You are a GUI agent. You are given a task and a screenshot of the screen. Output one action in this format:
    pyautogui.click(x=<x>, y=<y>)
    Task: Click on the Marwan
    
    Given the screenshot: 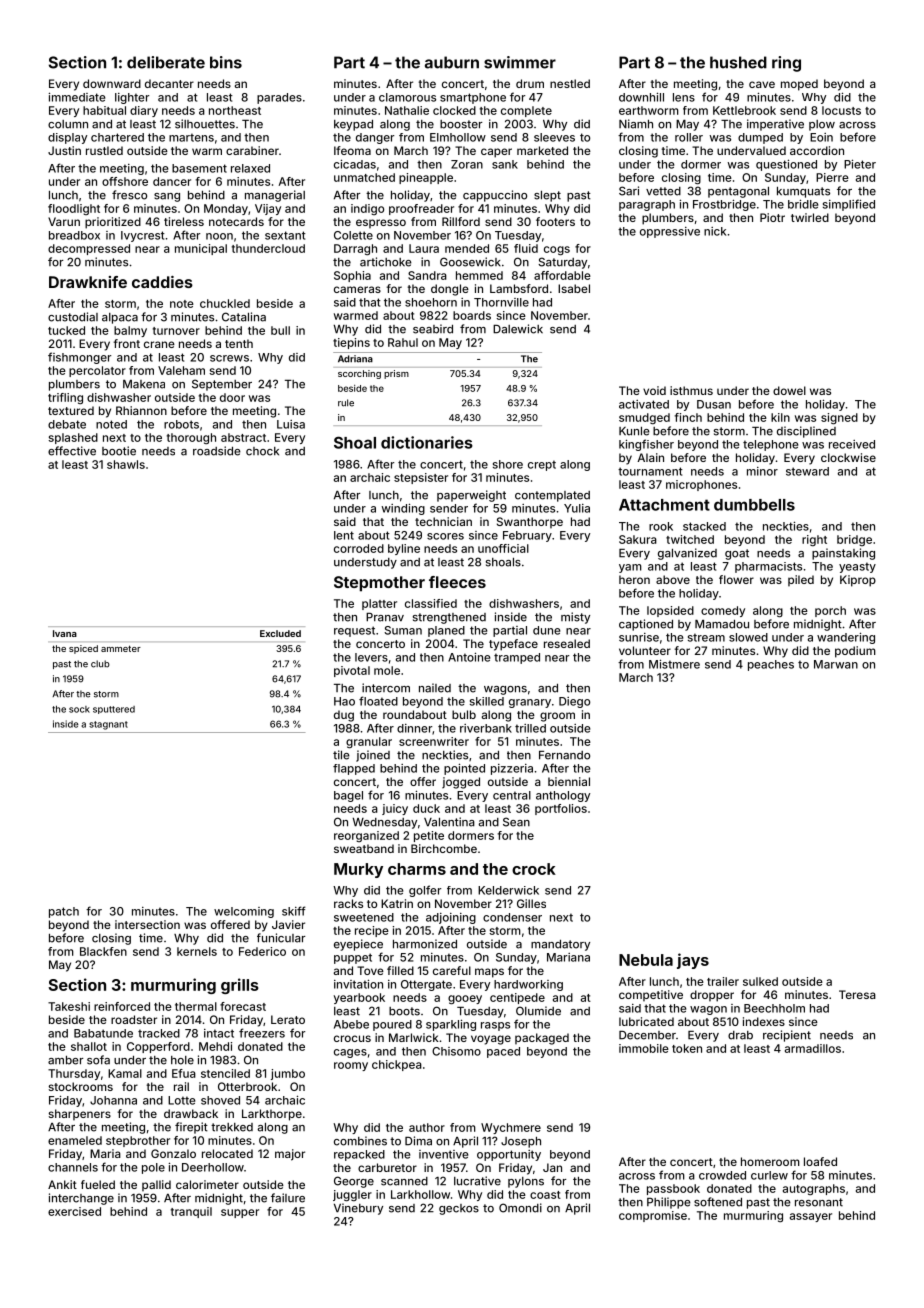 What is the action you would take?
    pyautogui.click(x=836, y=664)
